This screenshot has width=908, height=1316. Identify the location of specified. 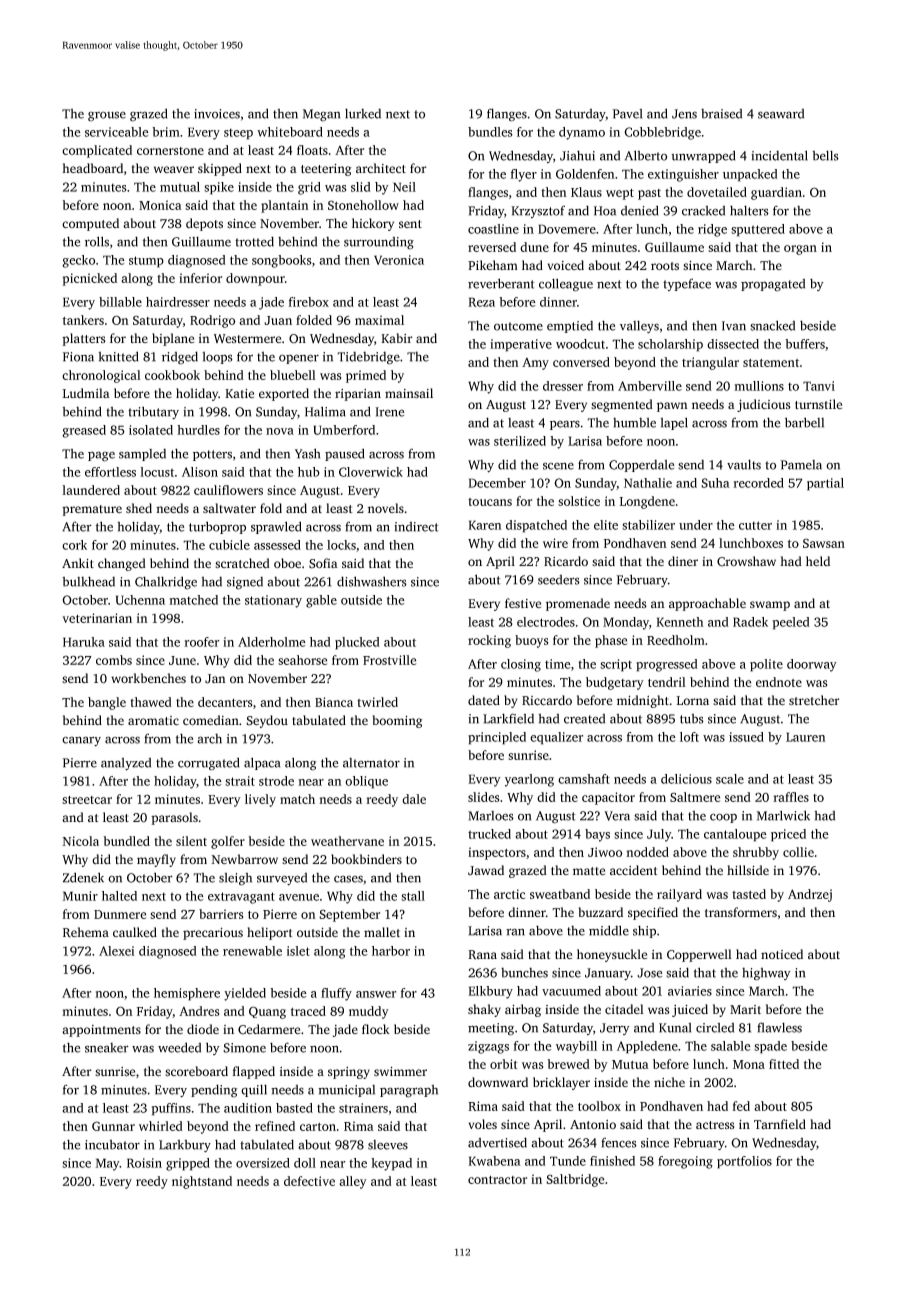
(653, 913).
